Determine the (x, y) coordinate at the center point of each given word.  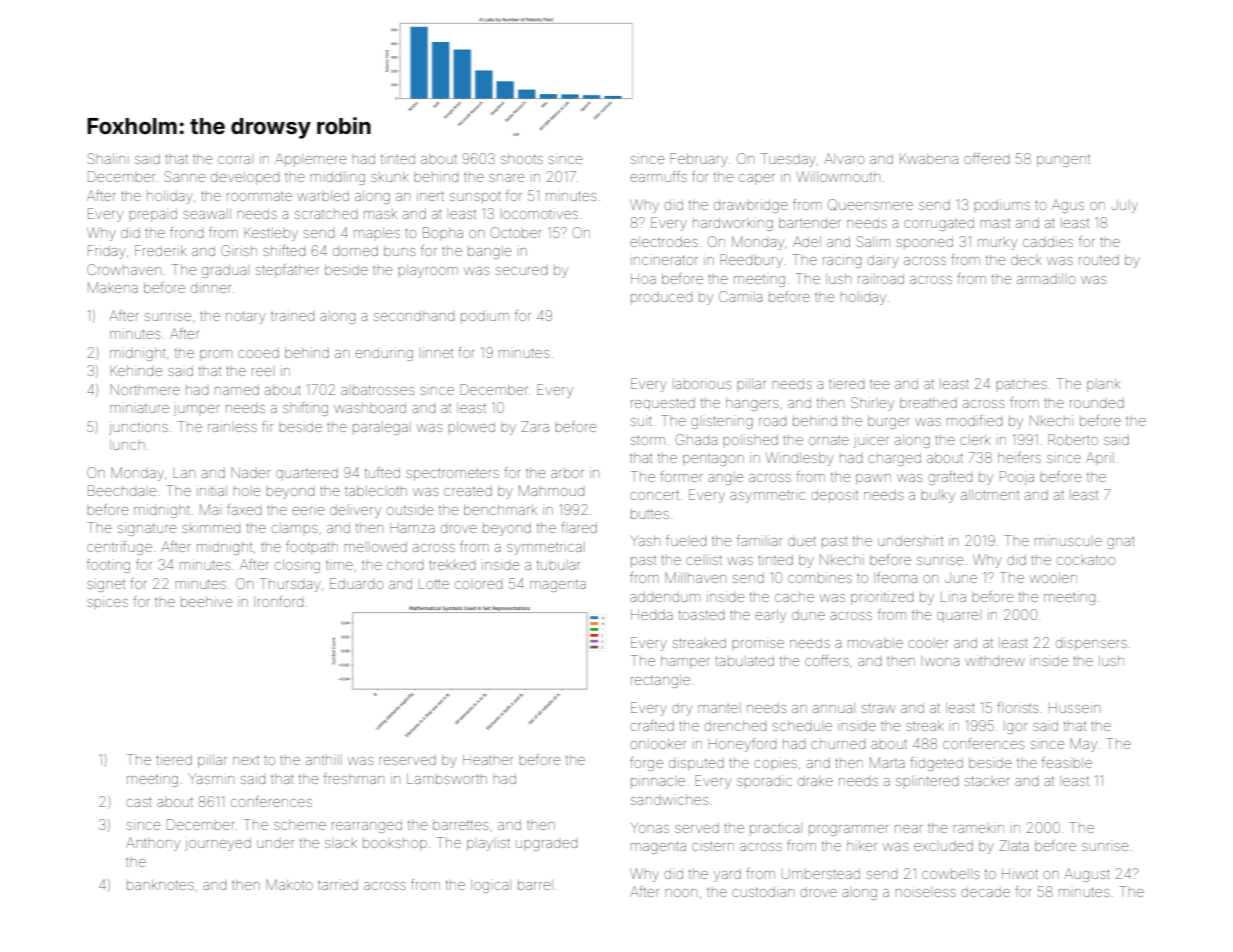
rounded (1097, 403)
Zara (535, 426)
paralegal (382, 428)
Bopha (443, 232)
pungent (1063, 160)
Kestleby (271, 234)
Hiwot (1020, 873)
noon (681, 893)
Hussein (1074, 707)
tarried (338, 884)
